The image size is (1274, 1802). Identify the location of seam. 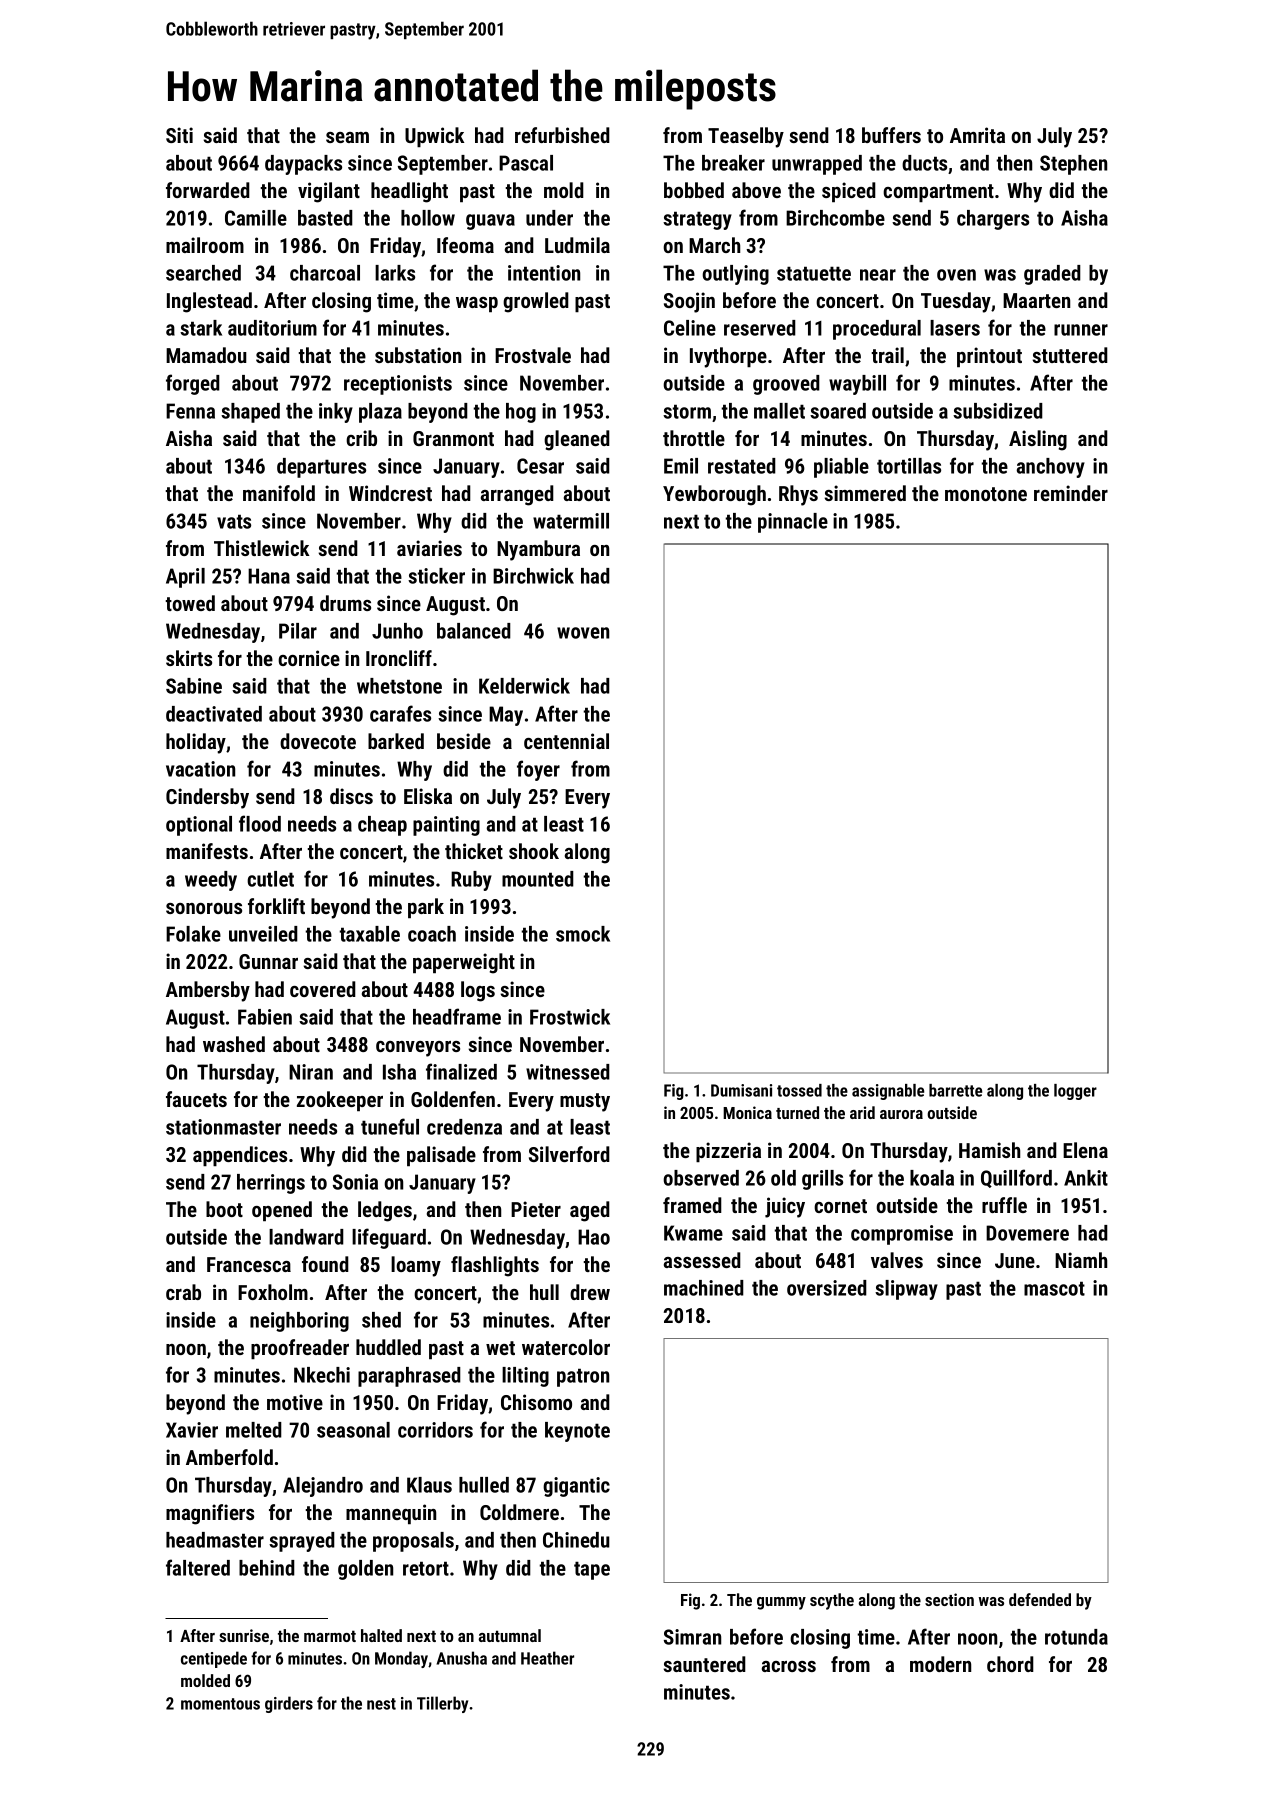
(347, 137).
